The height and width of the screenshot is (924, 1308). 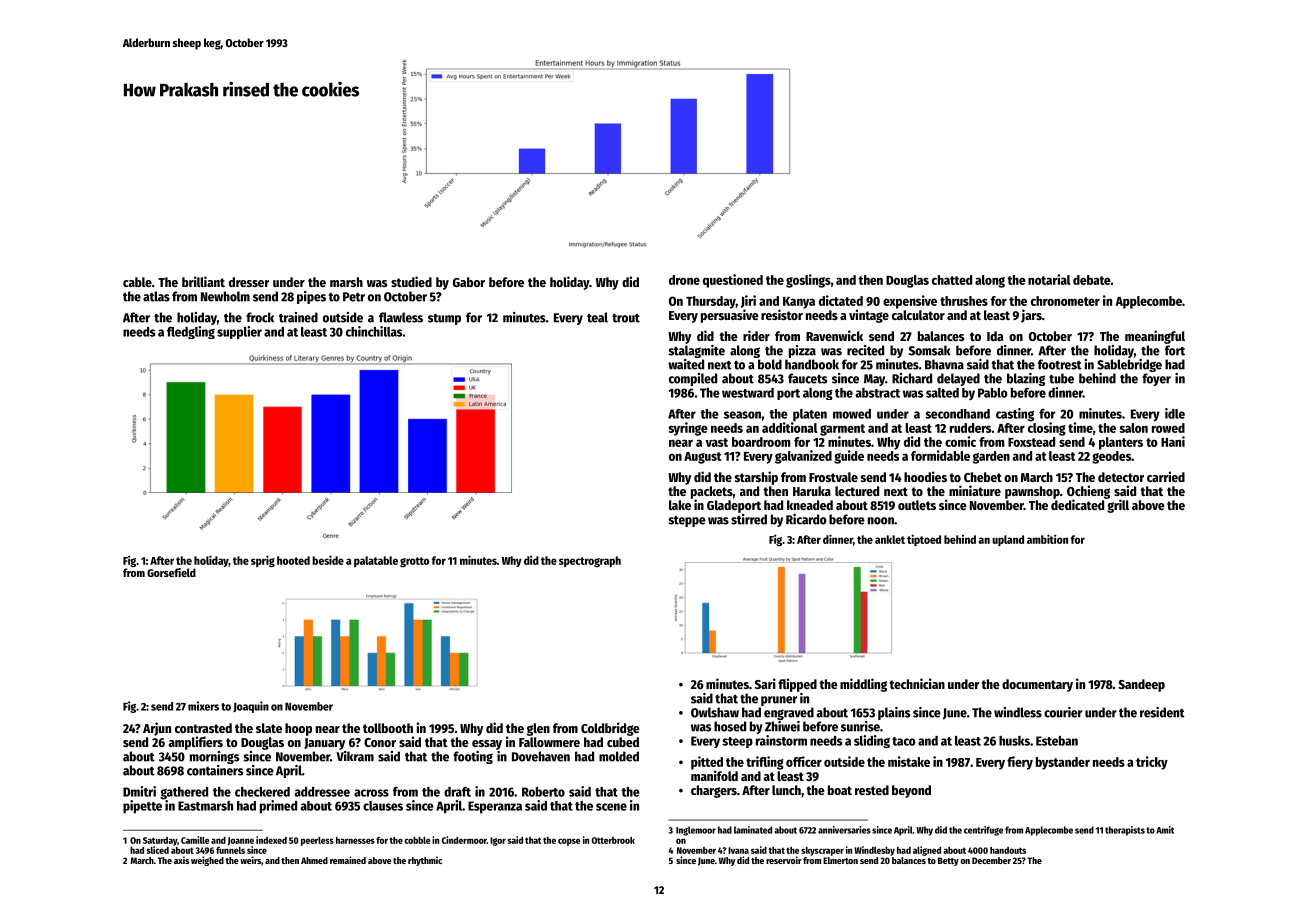 I want to click on persuasive, so click(x=730, y=316).
